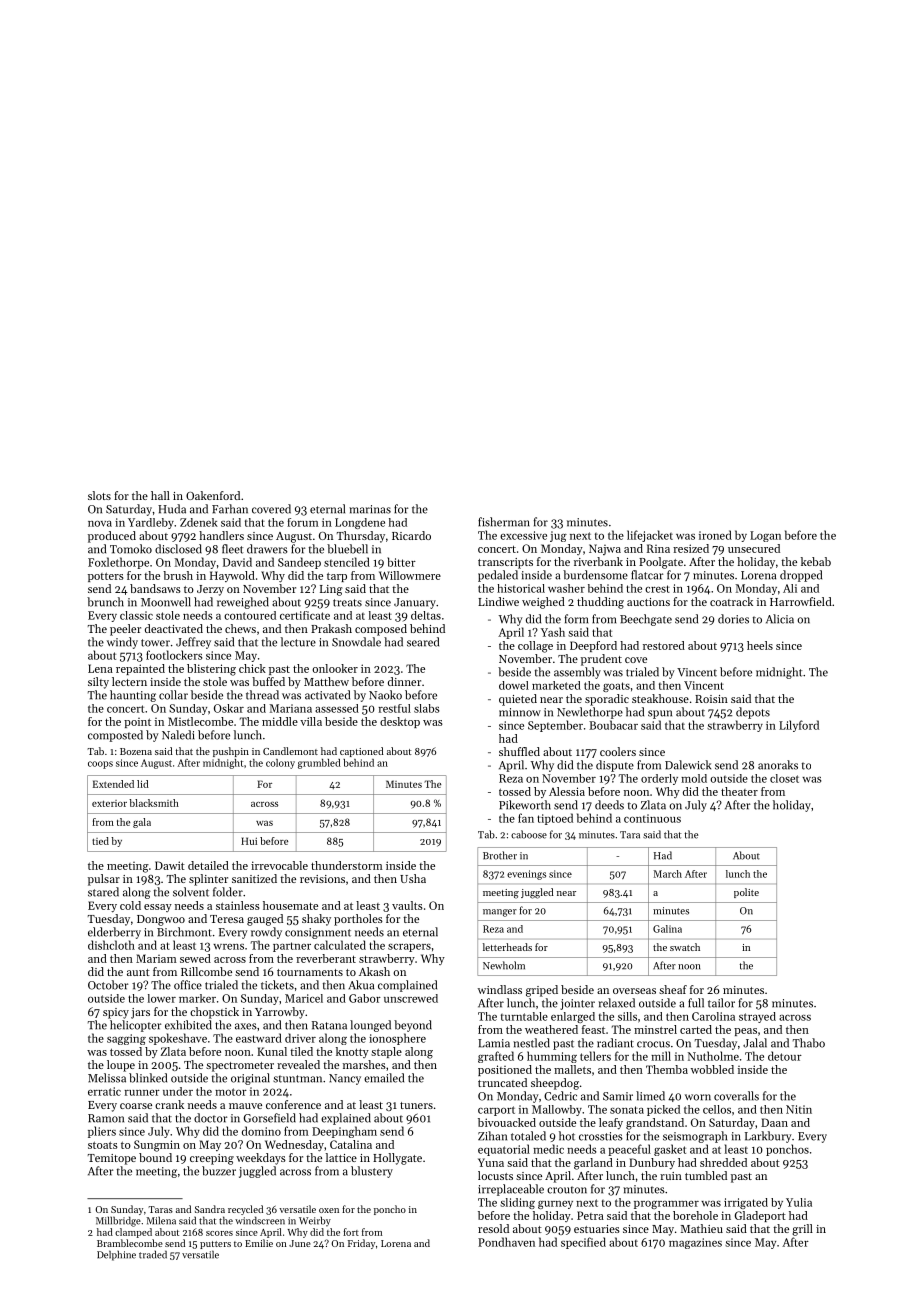 This screenshot has height=1308, width=924. What do you see at coordinates (765, 536) in the screenshot?
I see `Logan` at bounding box center [765, 536].
